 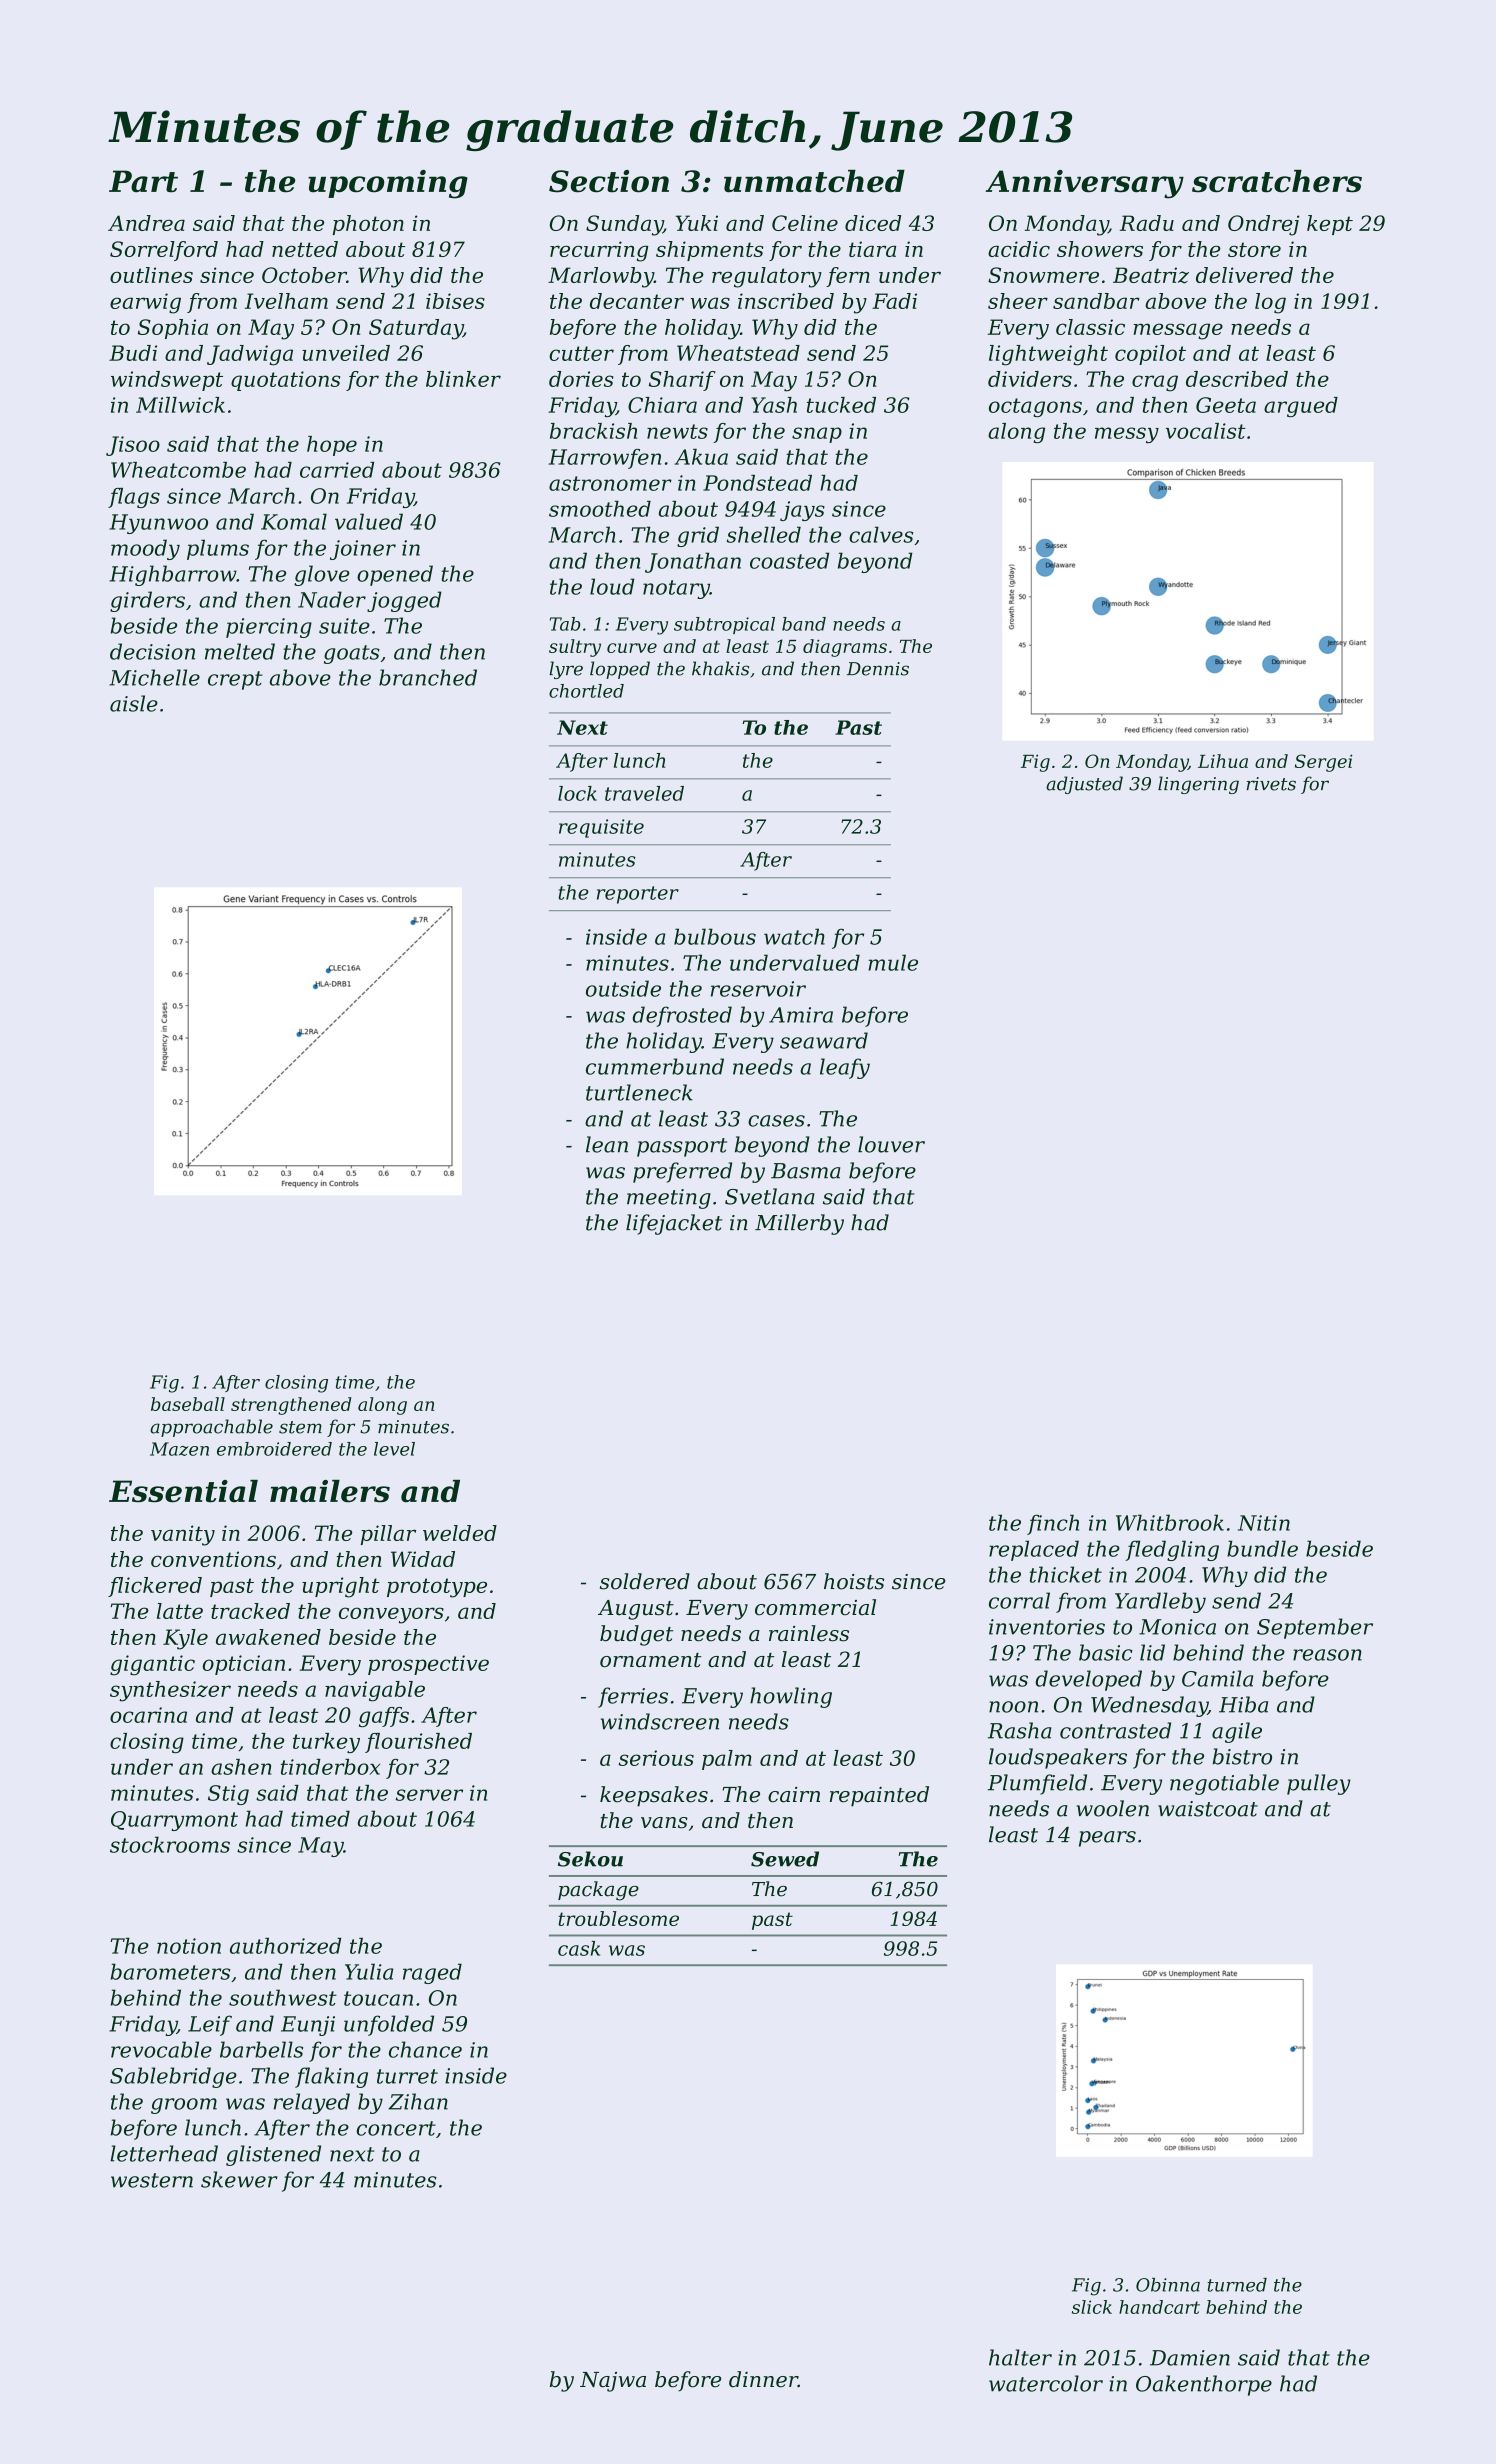 I want to click on goats, so click(x=352, y=654).
